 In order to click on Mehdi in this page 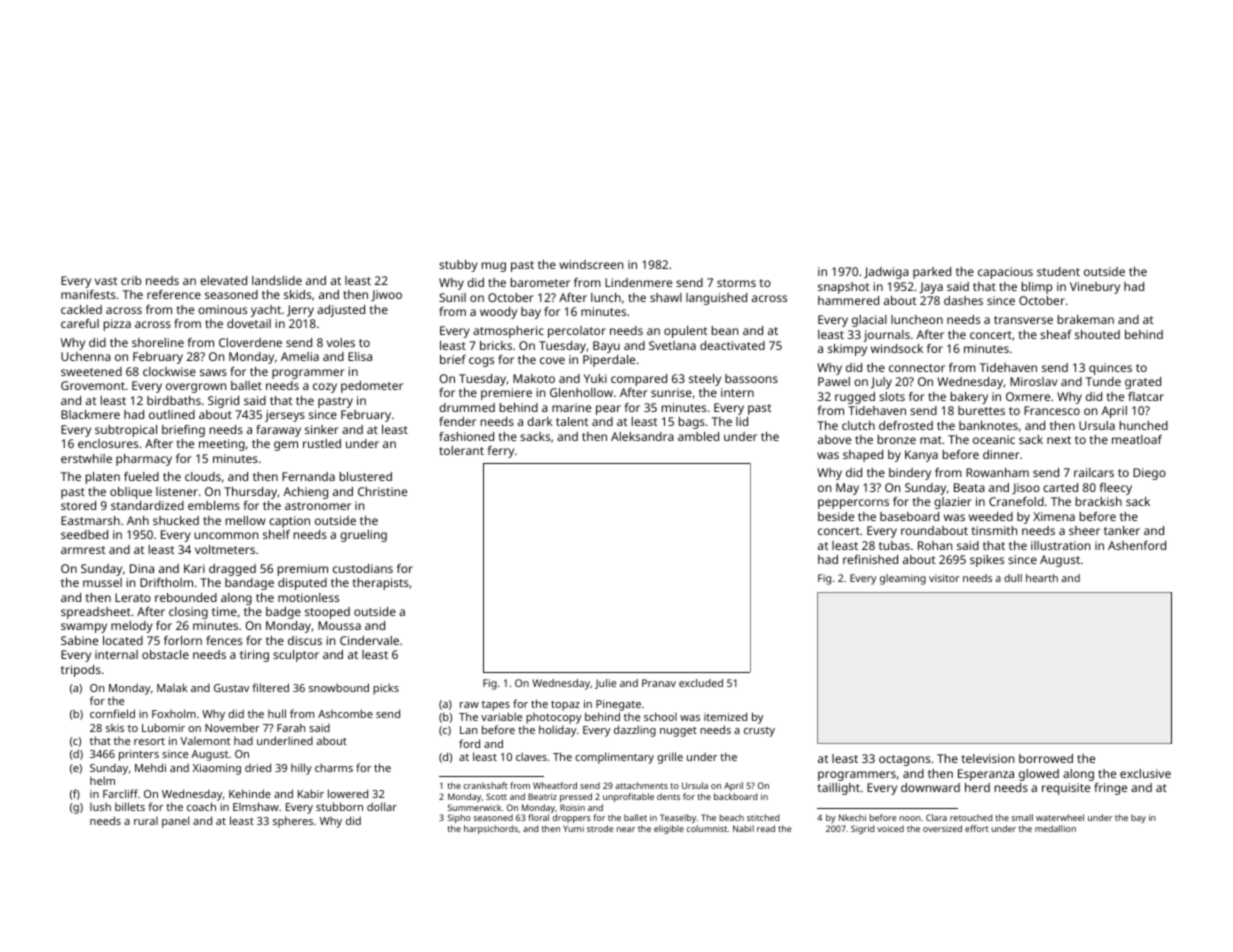, I will do `click(150, 767)`.
